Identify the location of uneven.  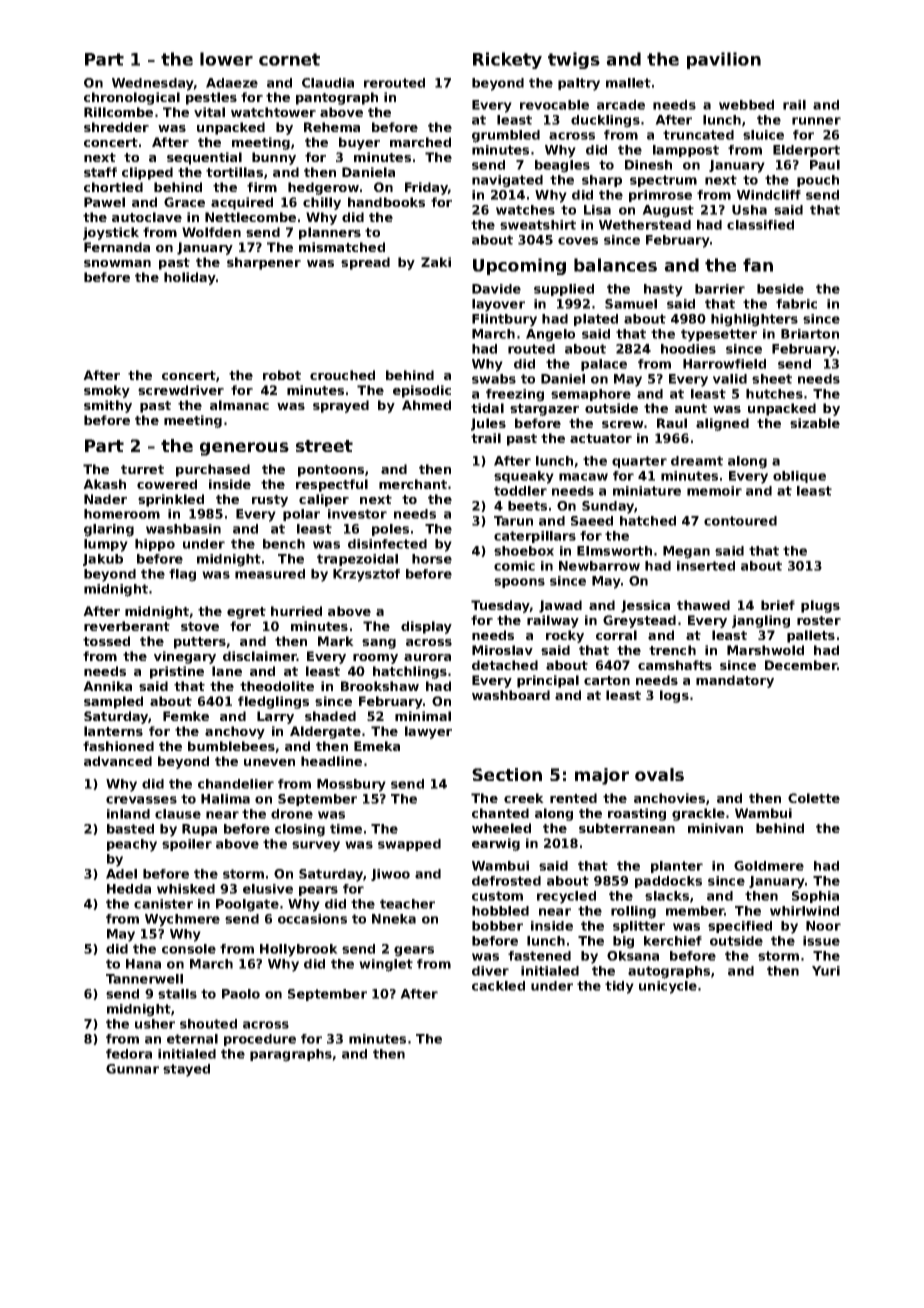
(269, 762).
